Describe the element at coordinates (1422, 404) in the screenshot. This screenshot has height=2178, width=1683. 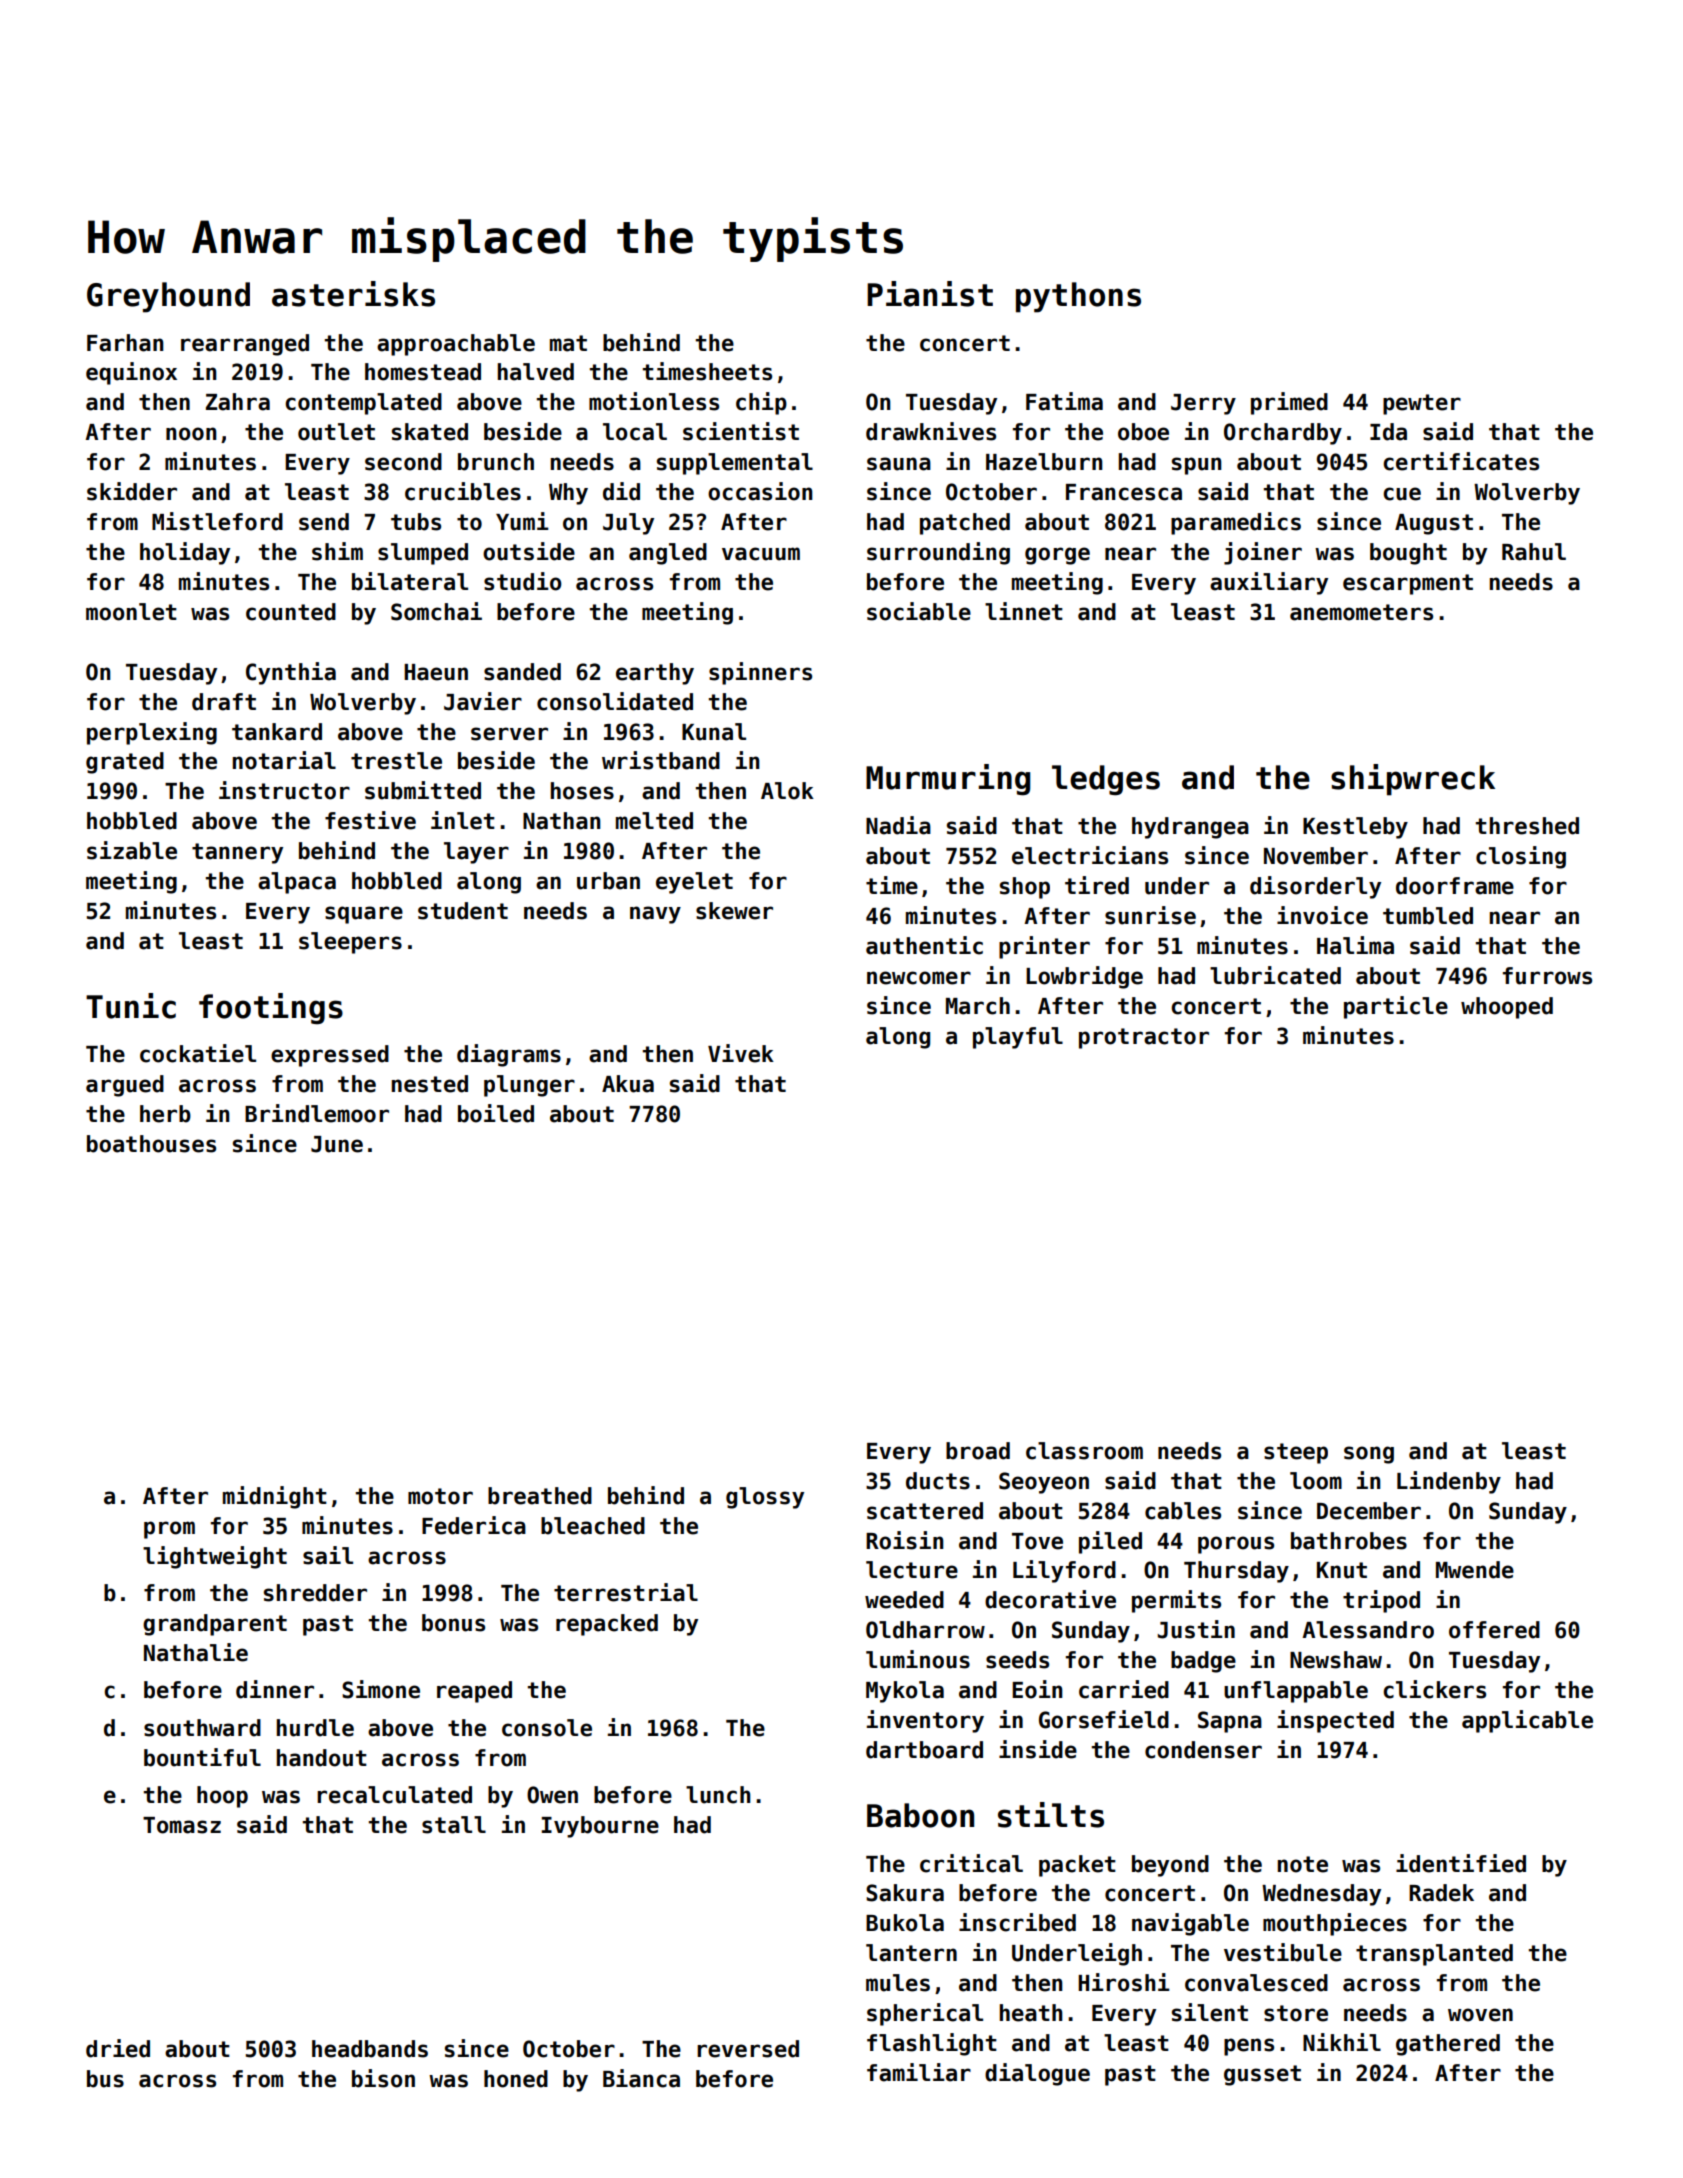
I see `pewter` at that location.
